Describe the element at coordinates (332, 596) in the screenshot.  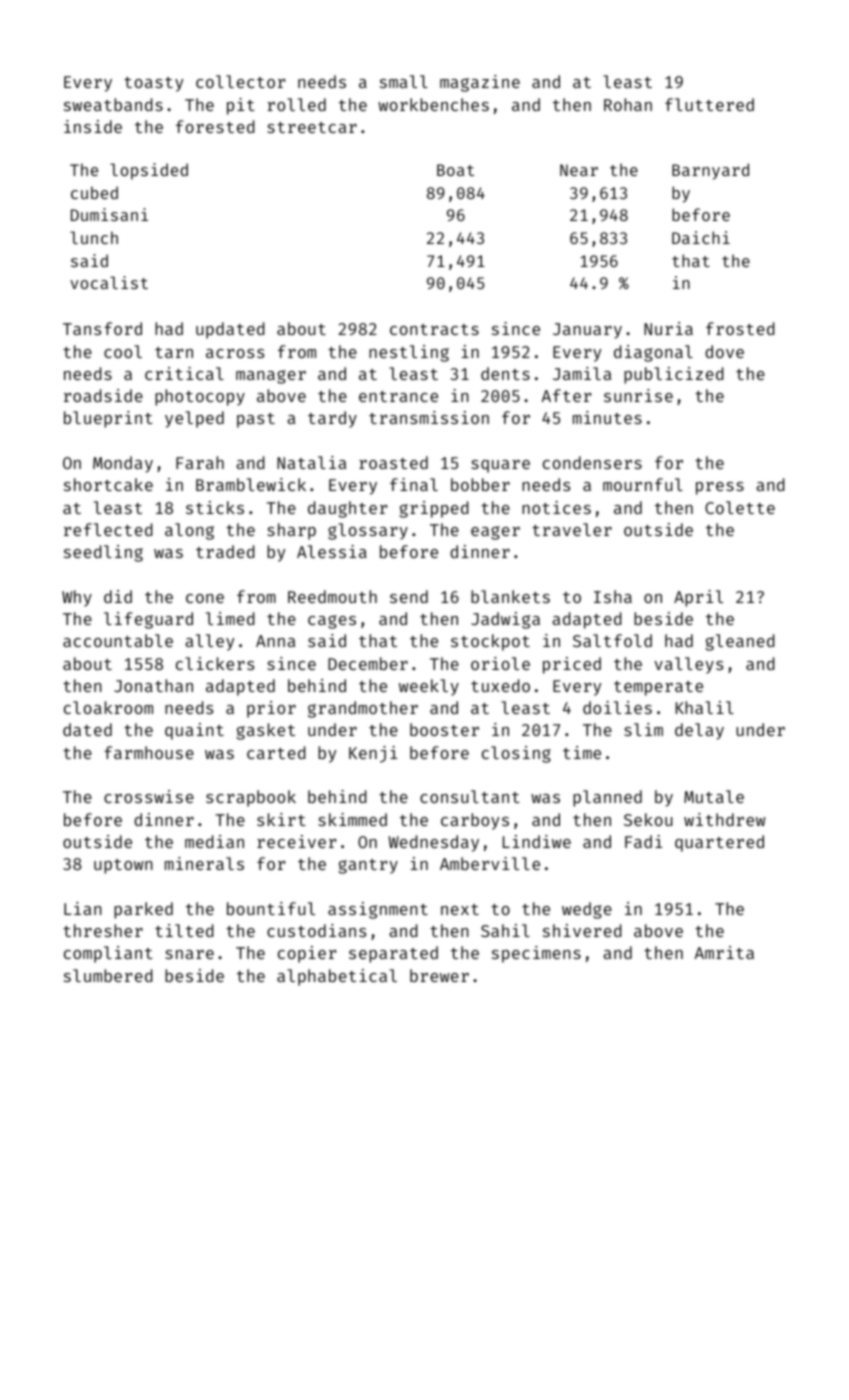
I see `Reedmouth` at that location.
